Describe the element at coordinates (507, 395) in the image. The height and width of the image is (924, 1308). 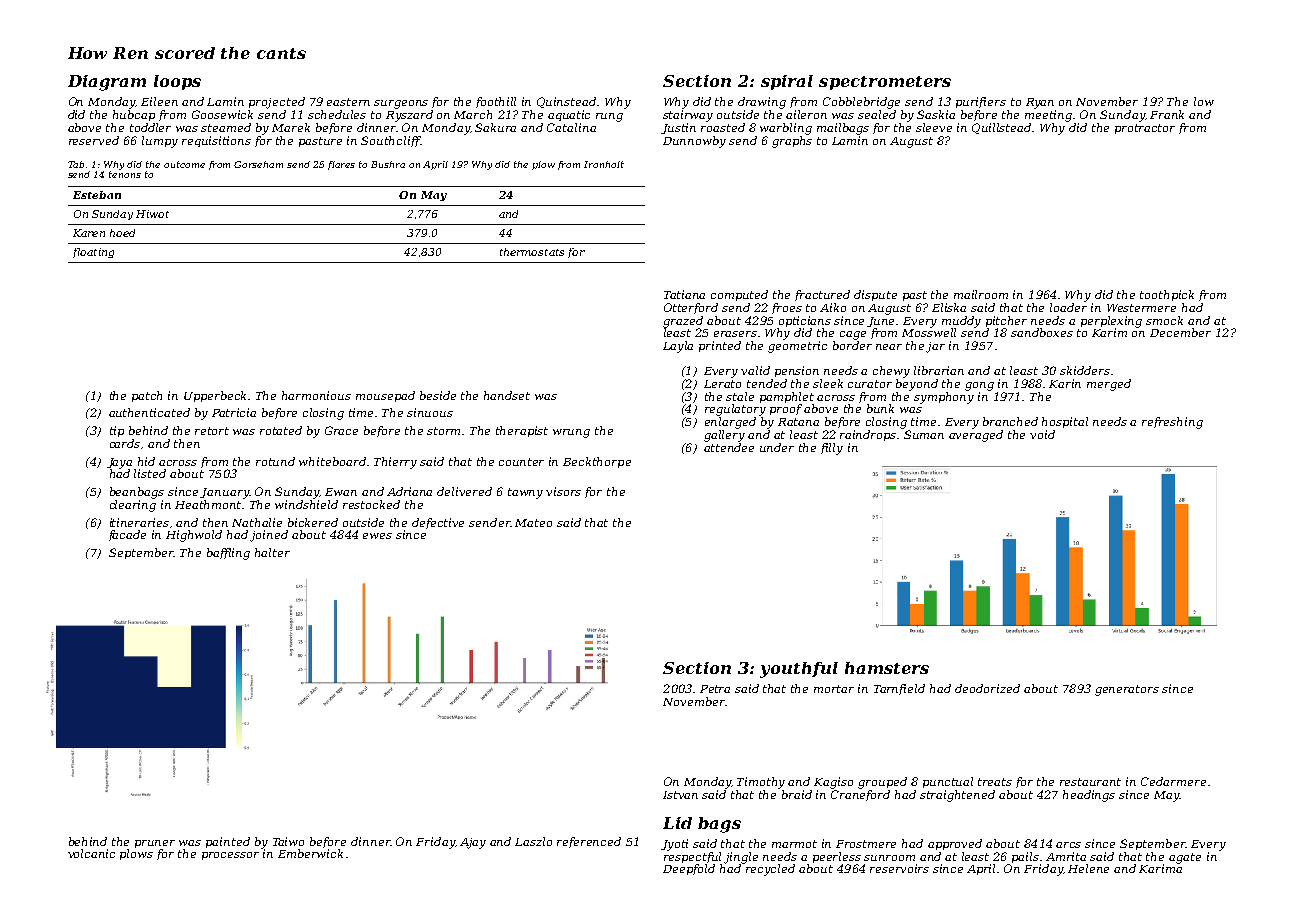
I see `handset` at that location.
